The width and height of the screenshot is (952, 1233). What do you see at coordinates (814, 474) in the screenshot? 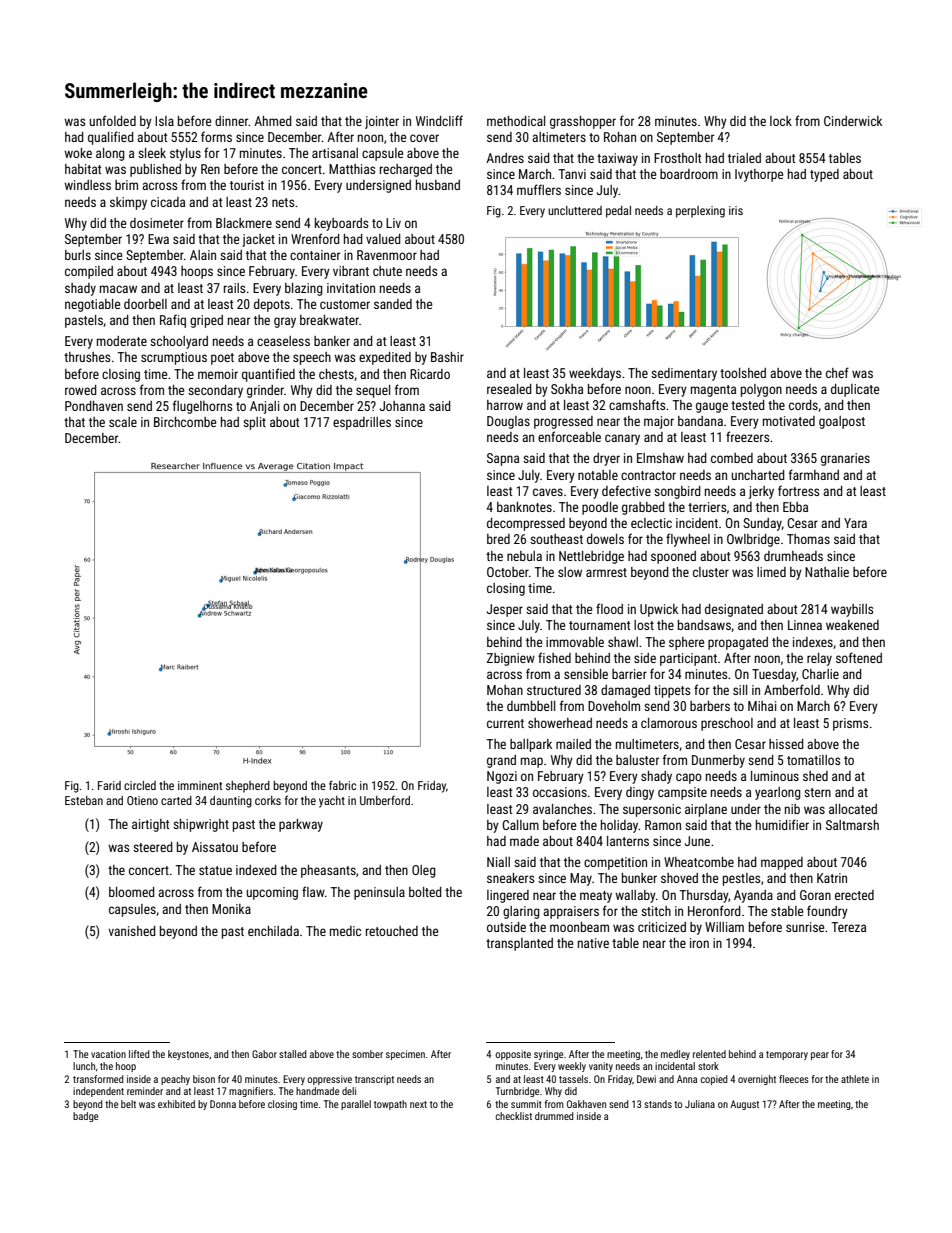
I see `farmhand` at bounding box center [814, 474].
